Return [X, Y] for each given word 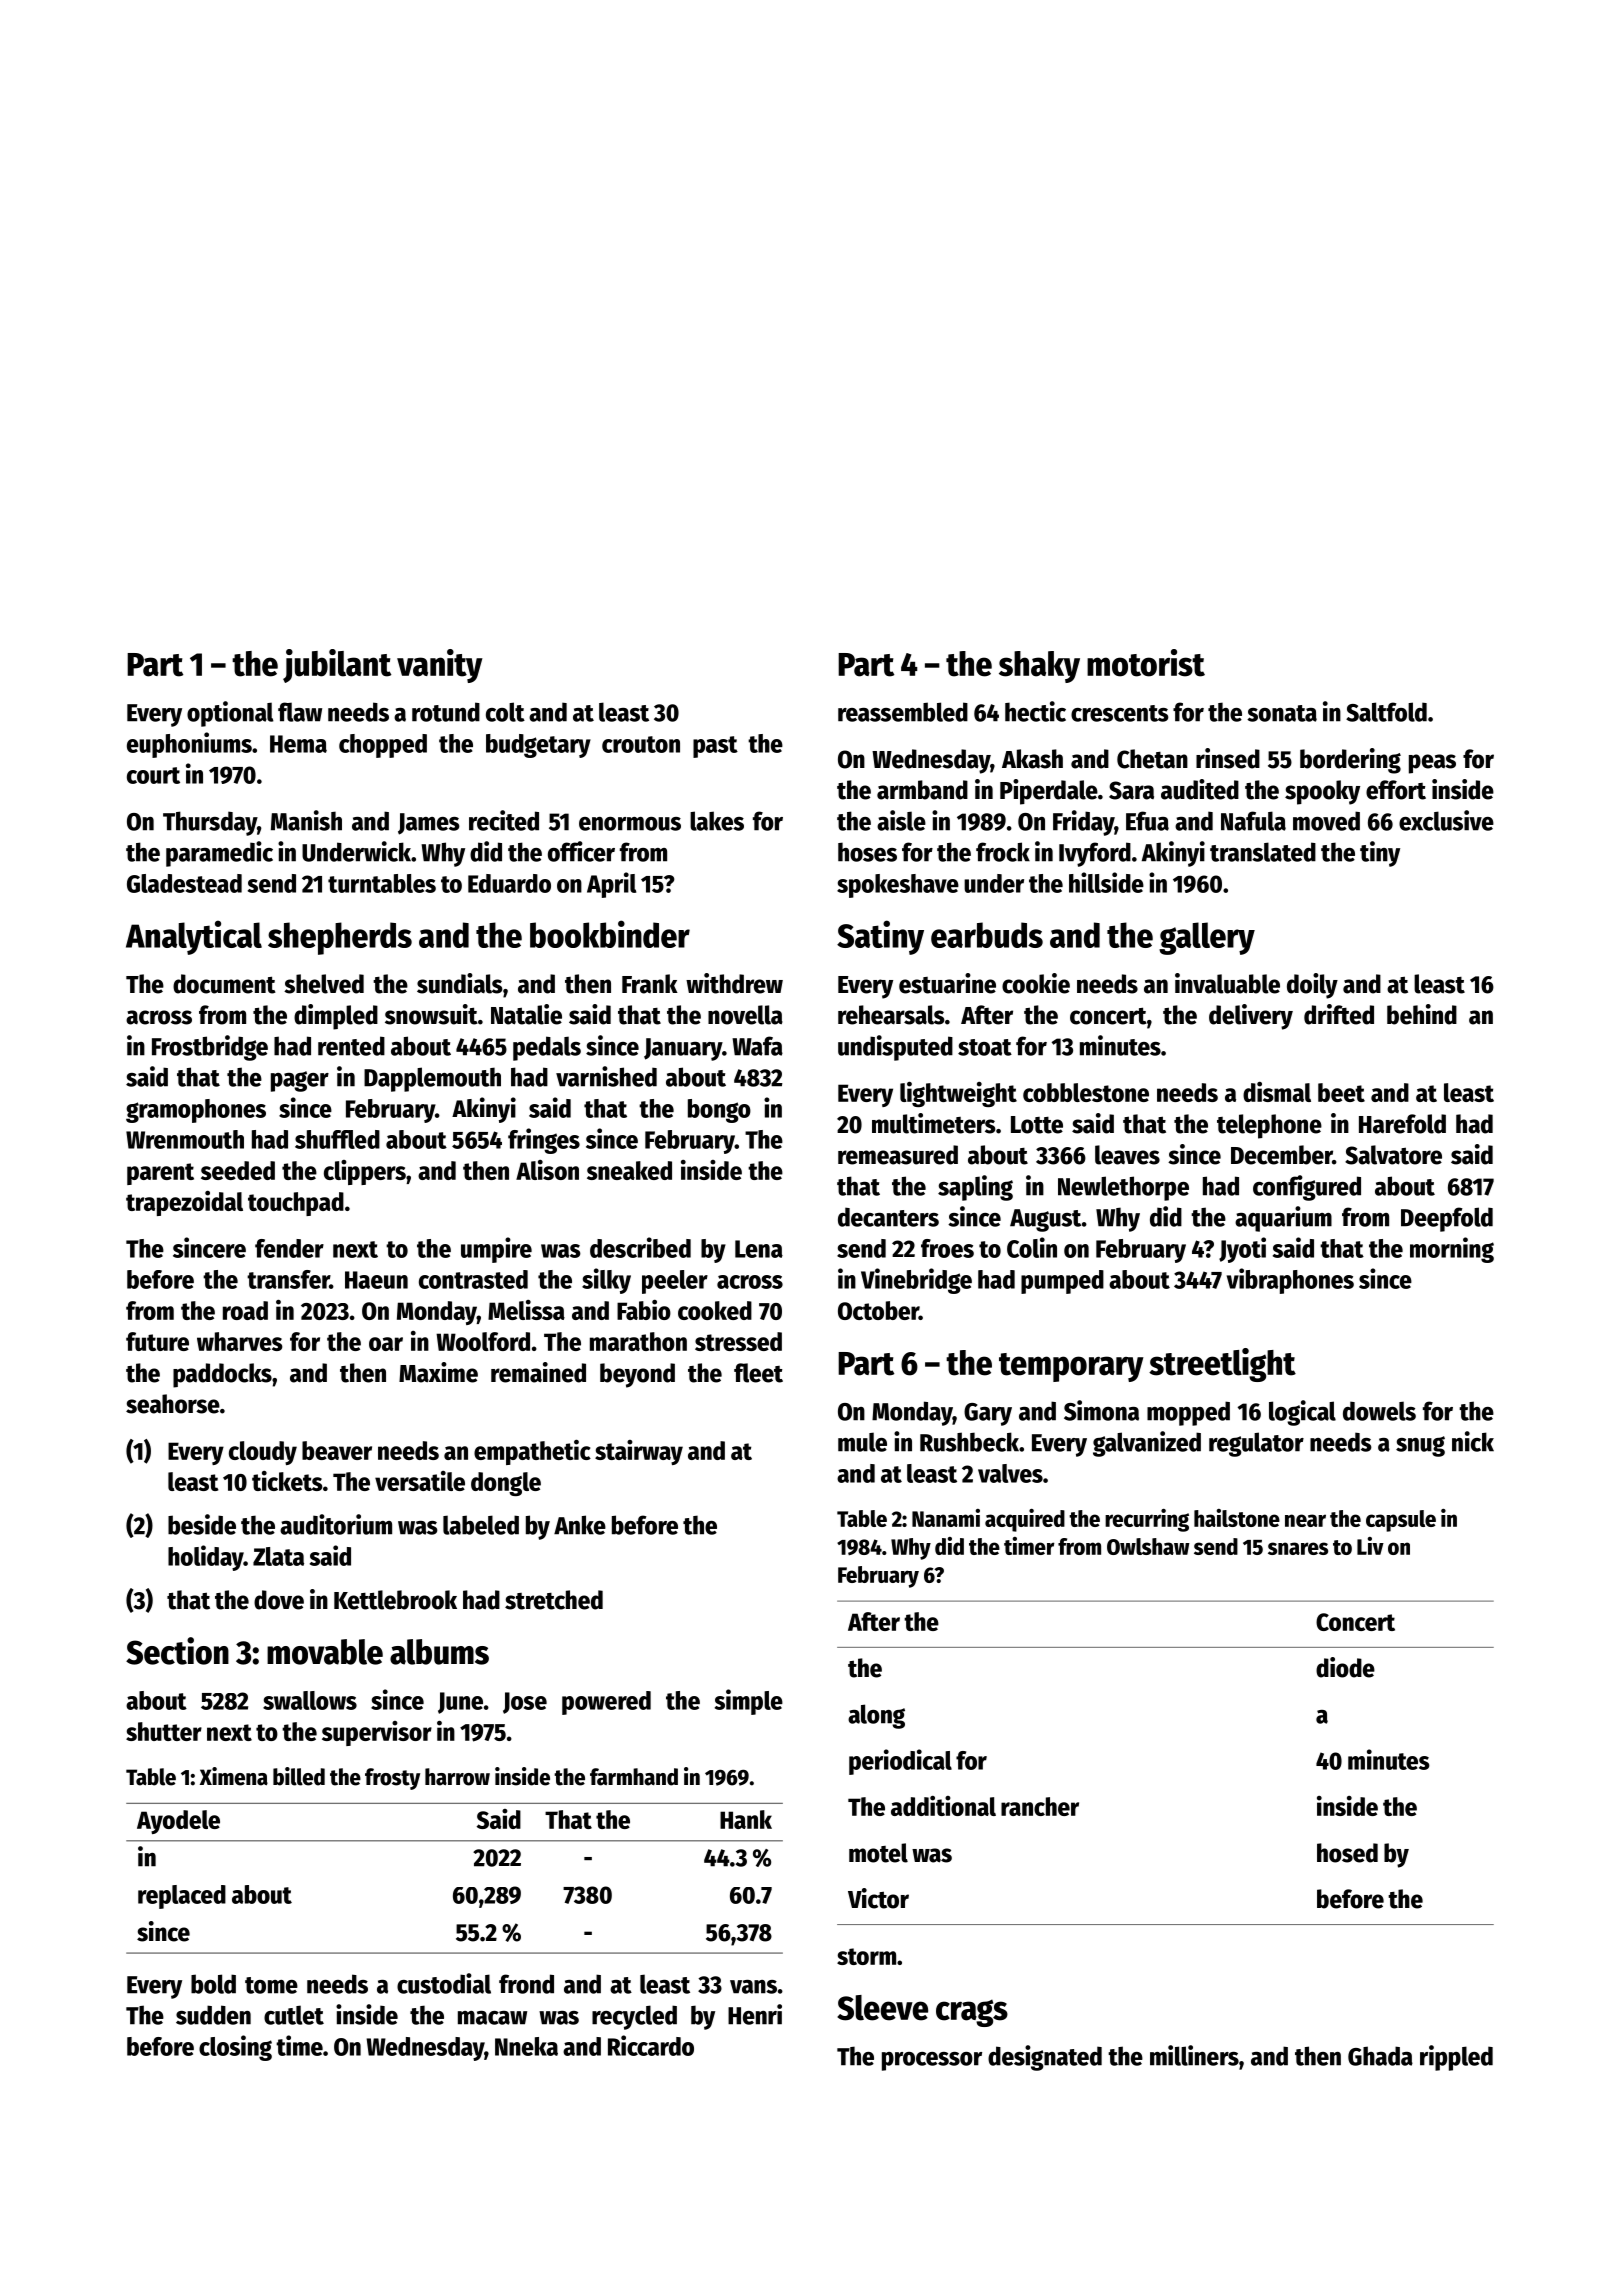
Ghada [1380, 2056]
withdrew [734, 983]
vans [753, 1987]
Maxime [438, 1372]
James [429, 824]
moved [1326, 821]
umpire [496, 1250]
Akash [1032, 759]
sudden [213, 2015]
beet [1341, 1092]
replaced [182, 1897]
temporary [1071, 1367]
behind [1422, 1014]
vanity [440, 666]
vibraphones [1290, 1281]
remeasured [898, 1155]
